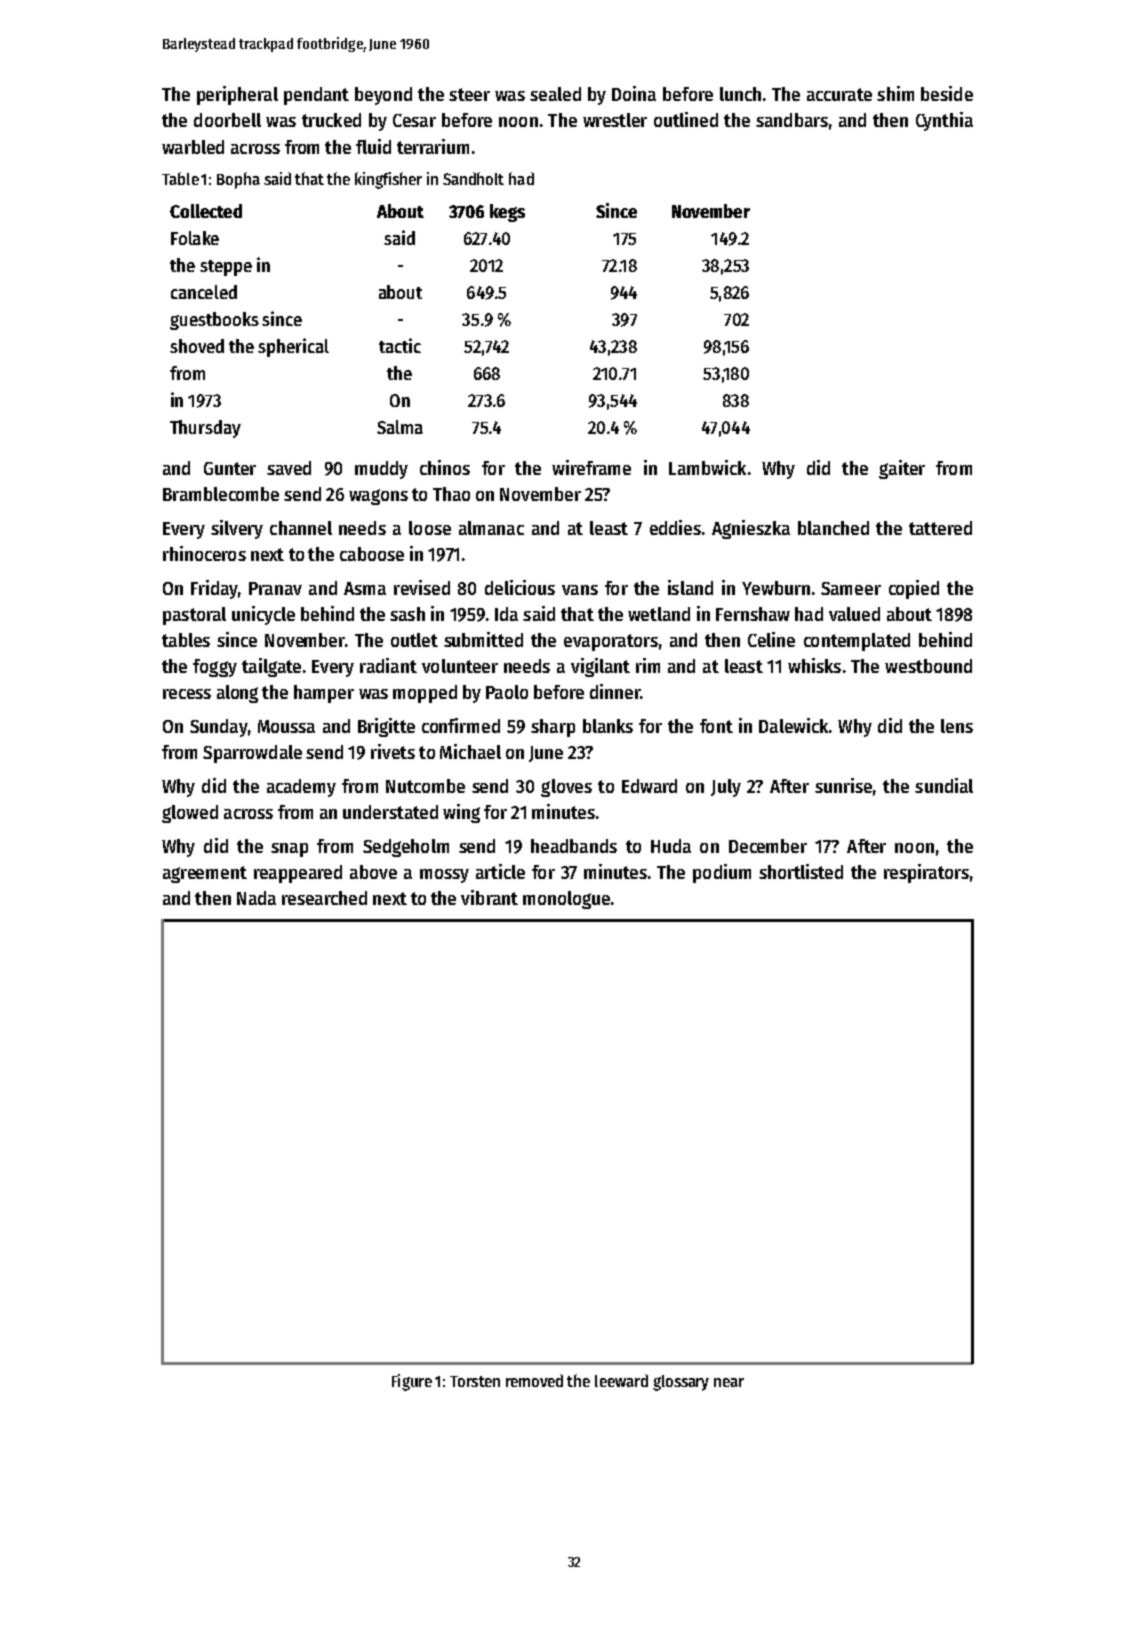 This screenshot has width=1135, height=1643. What do you see at coordinates (944, 121) in the screenshot?
I see `Cynthia` at bounding box center [944, 121].
